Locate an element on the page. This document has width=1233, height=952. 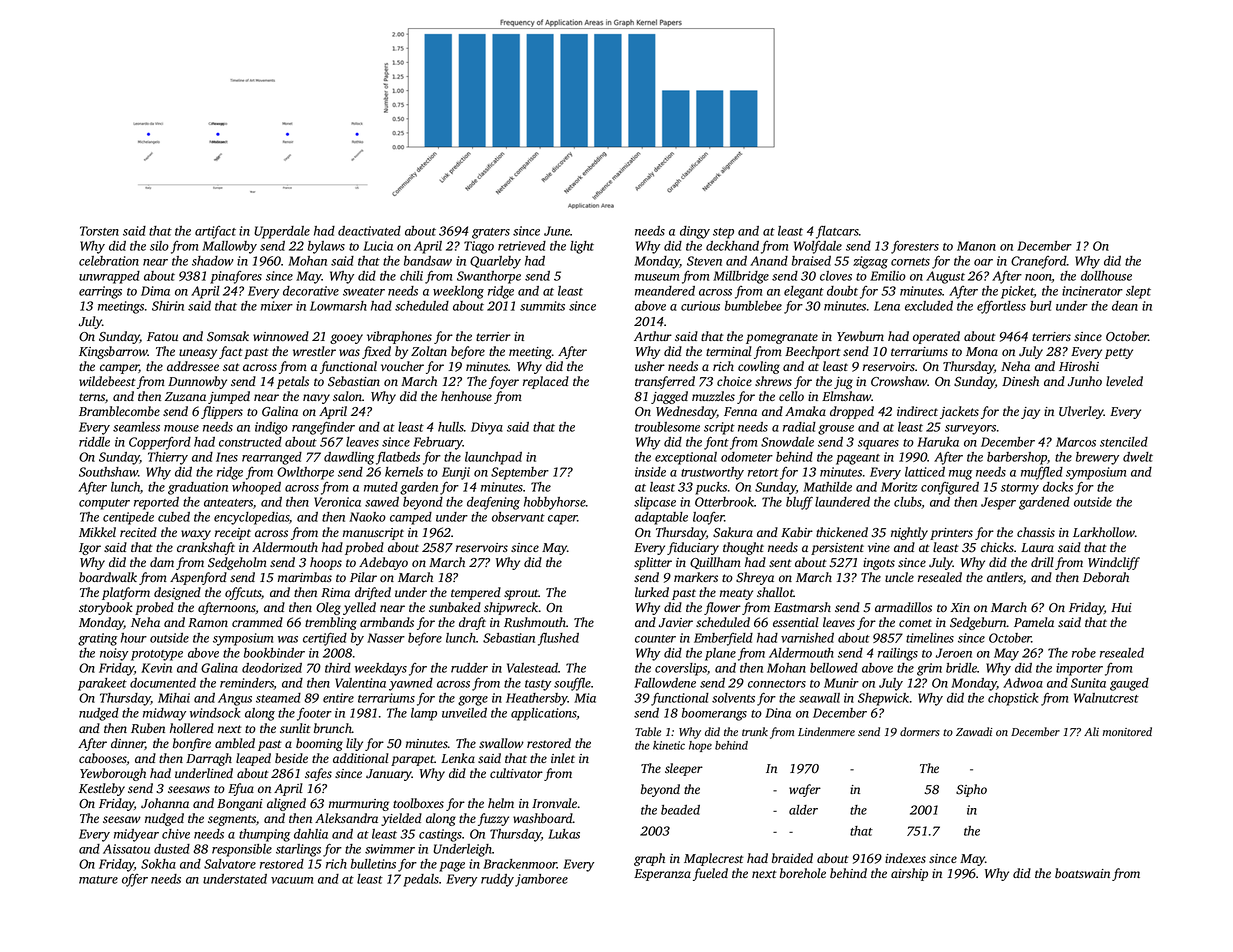
slipcase is located at coordinates (655, 503).
